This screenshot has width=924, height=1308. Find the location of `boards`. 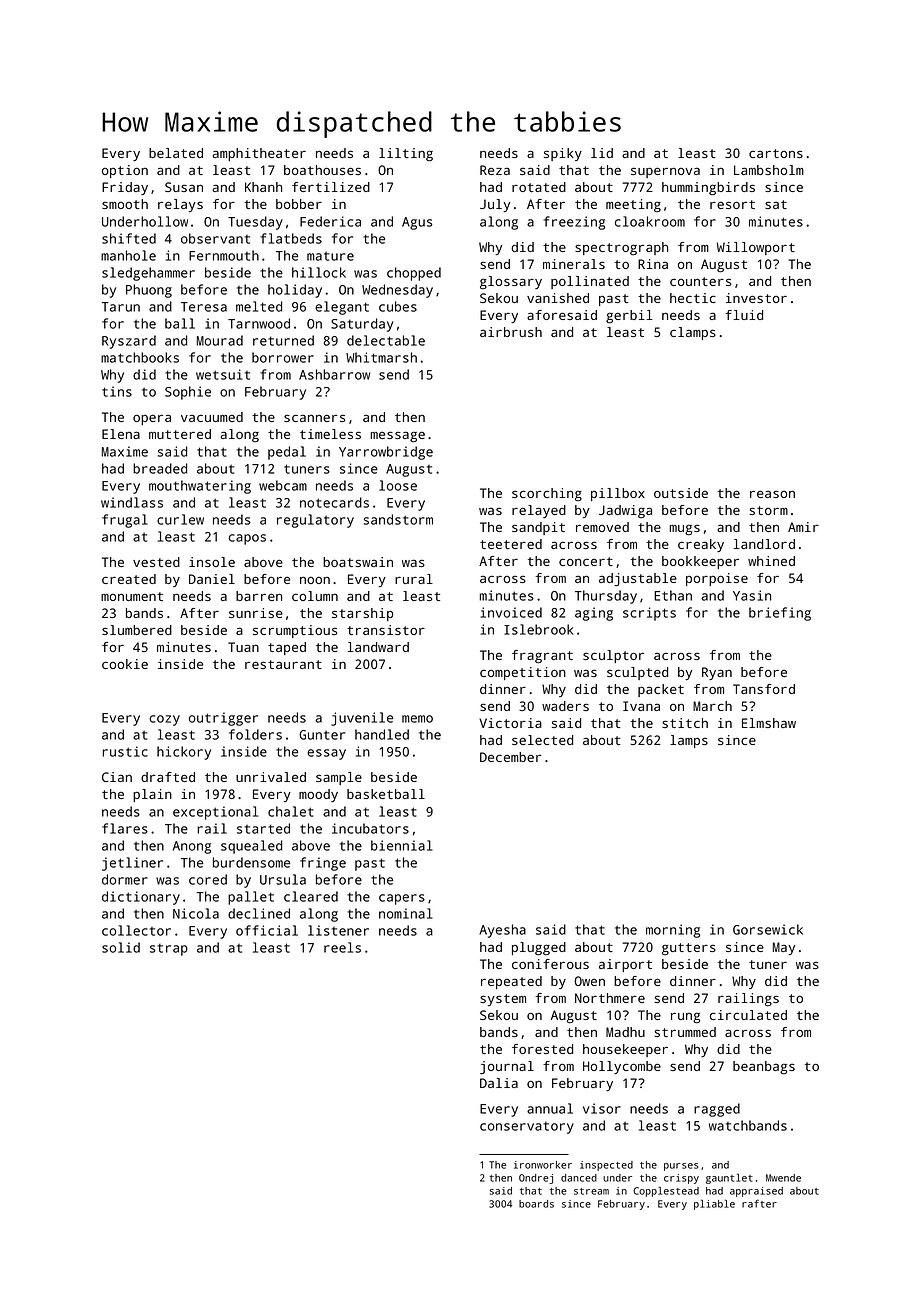

boards is located at coordinates (536, 1204).
